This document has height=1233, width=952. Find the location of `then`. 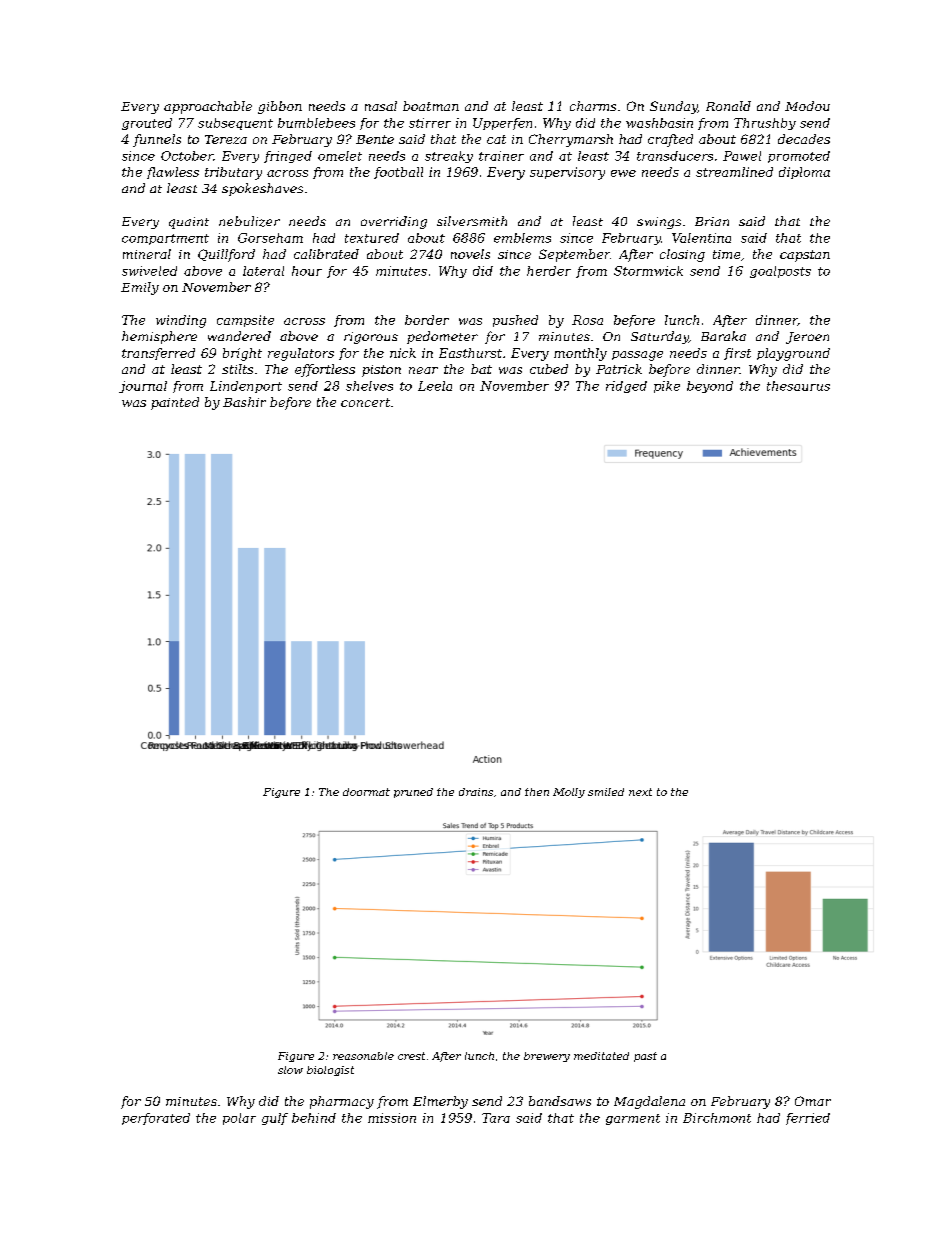

then is located at coordinates (537, 792).
